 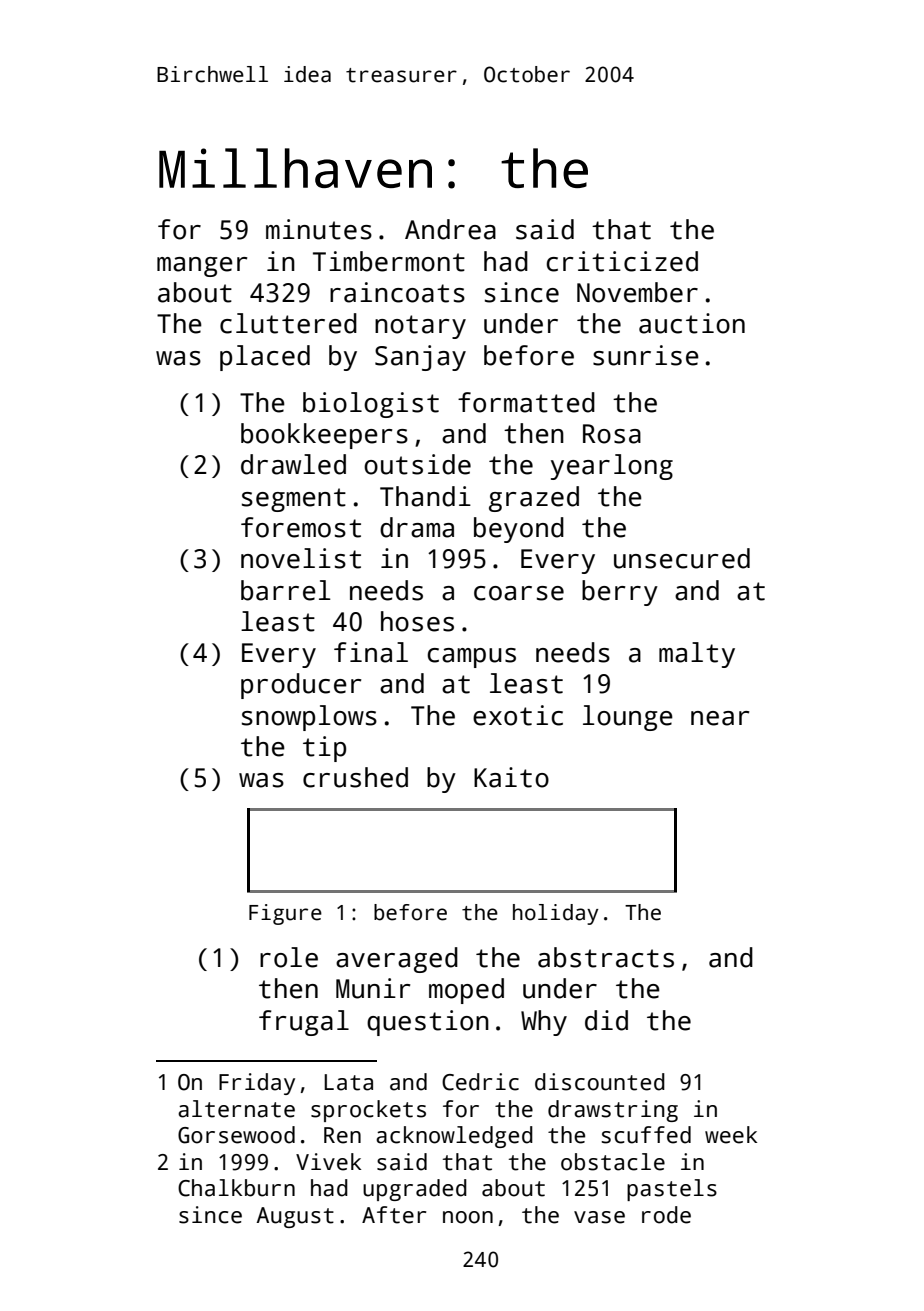 What do you see at coordinates (666, 1215) in the page?
I see `rode` at bounding box center [666, 1215].
